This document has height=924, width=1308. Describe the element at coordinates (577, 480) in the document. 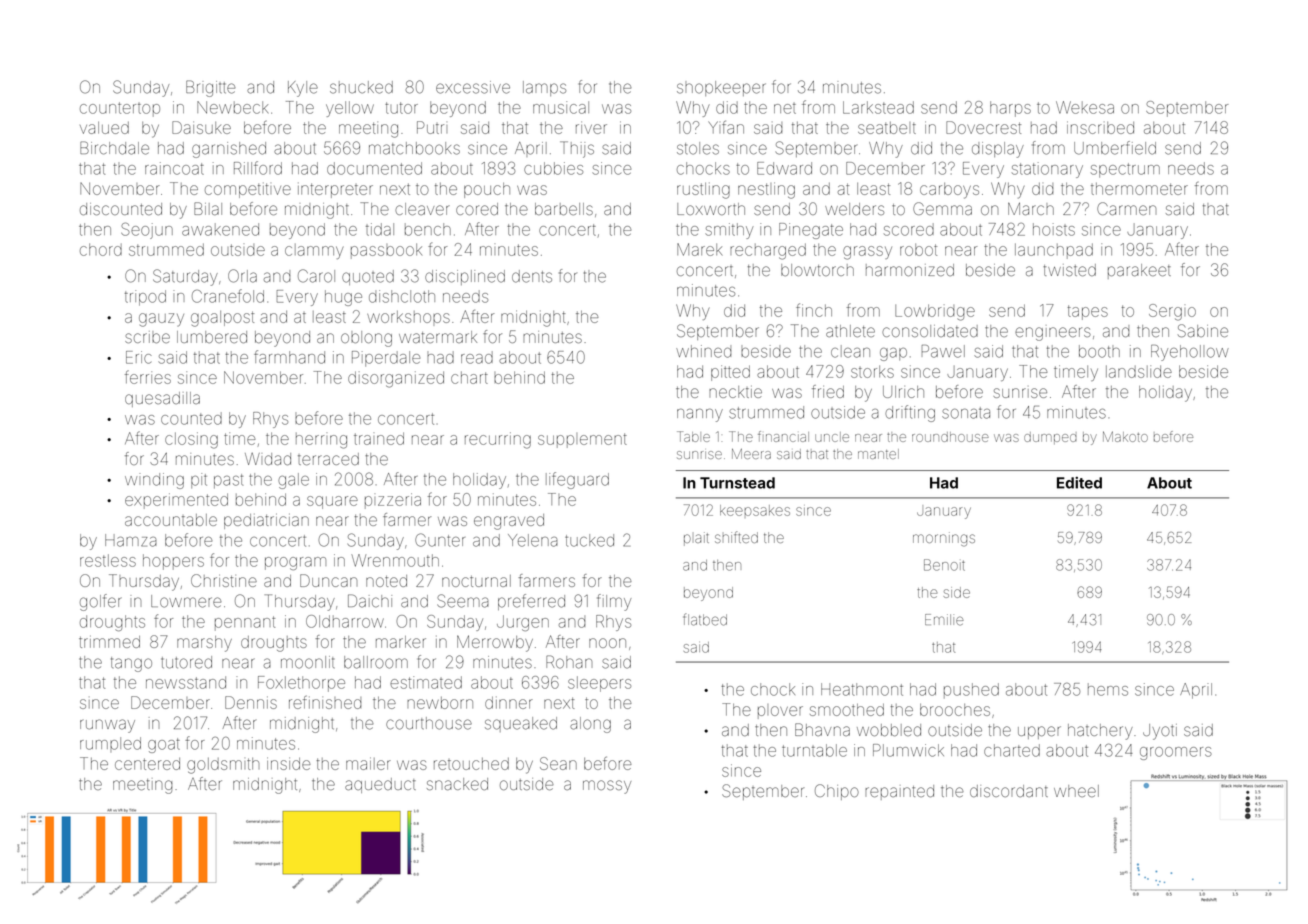

I see `lifeguard` at that location.
